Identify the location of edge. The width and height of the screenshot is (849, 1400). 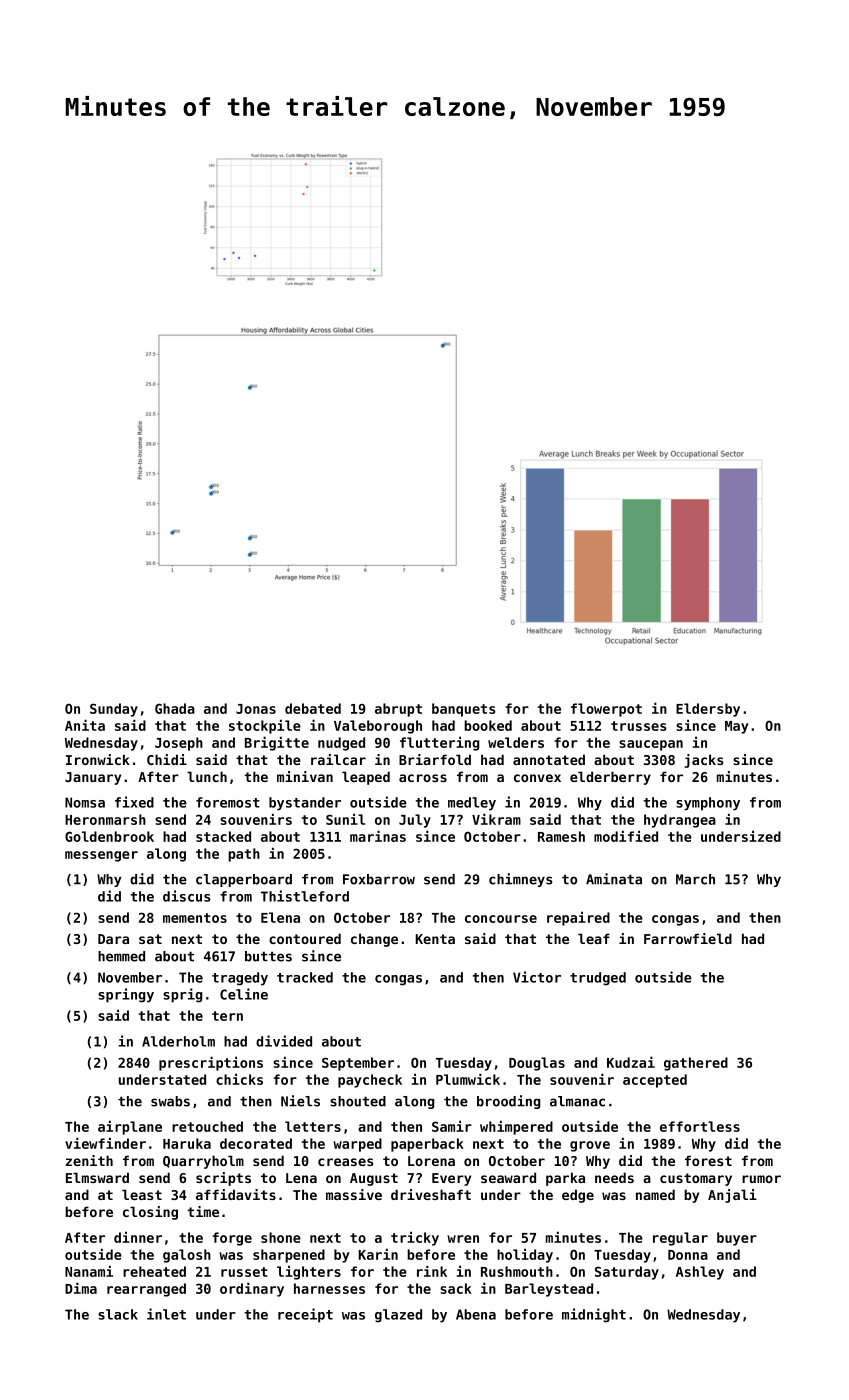
(578, 1196).
